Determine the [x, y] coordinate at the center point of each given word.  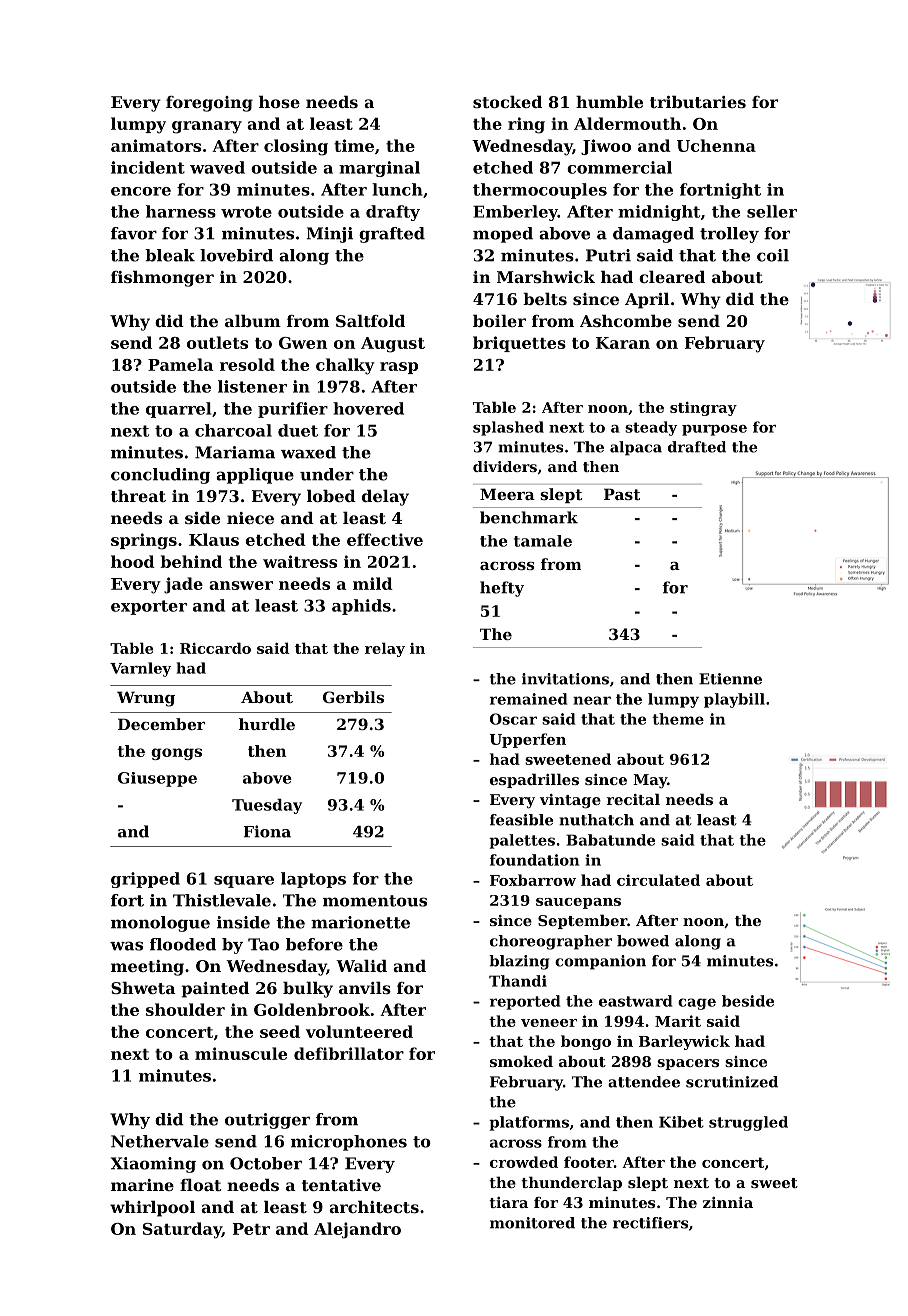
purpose [714, 430]
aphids [361, 607]
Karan [623, 343]
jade [183, 585]
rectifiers [650, 1223]
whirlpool [152, 1209]
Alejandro [357, 1230]
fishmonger [162, 279]
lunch [397, 189]
